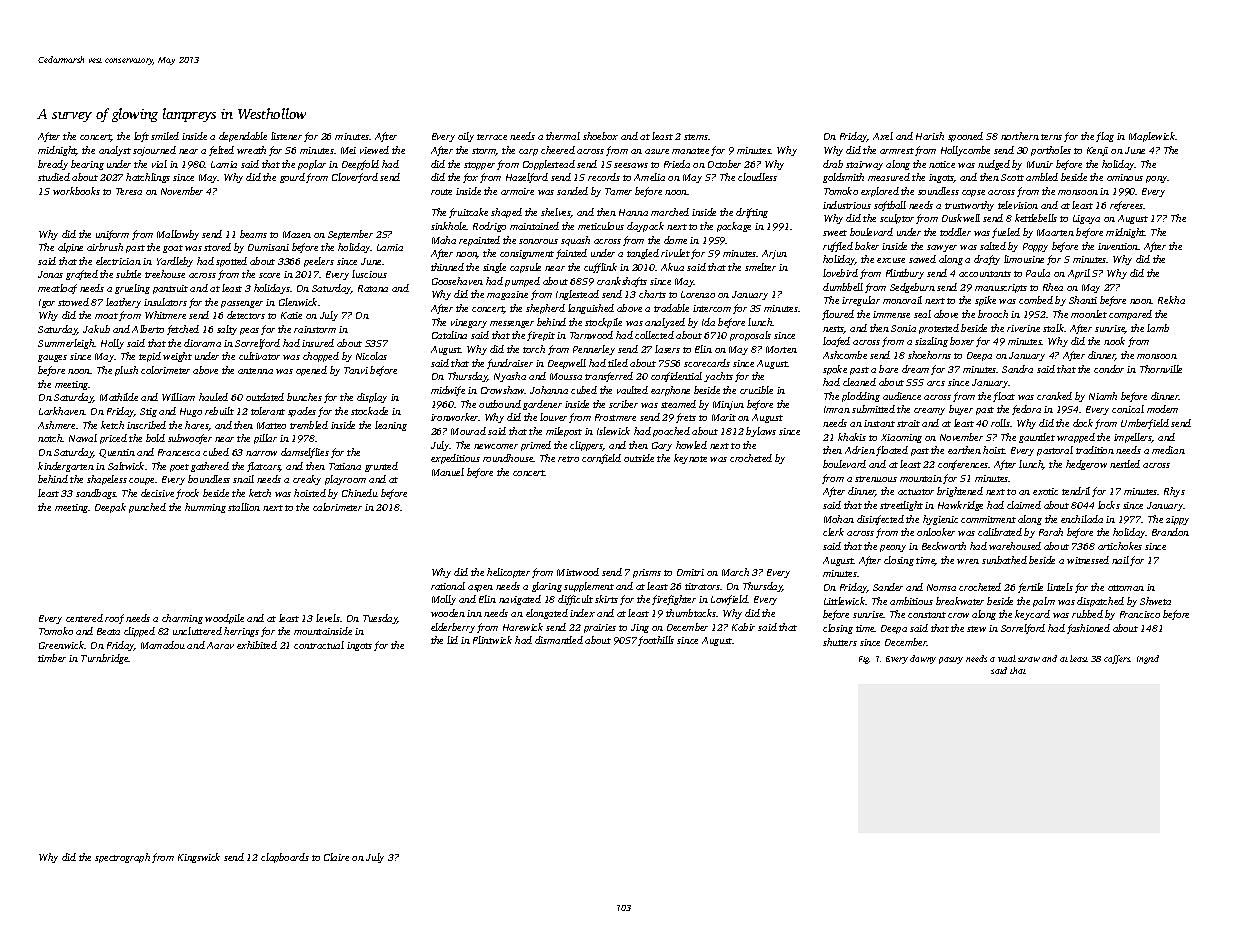 Image resolution: width=1233 pixels, height=952 pixels. What do you see at coordinates (1053, 328) in the document?
I see `stalk` at bounding box center [1053, 328].
